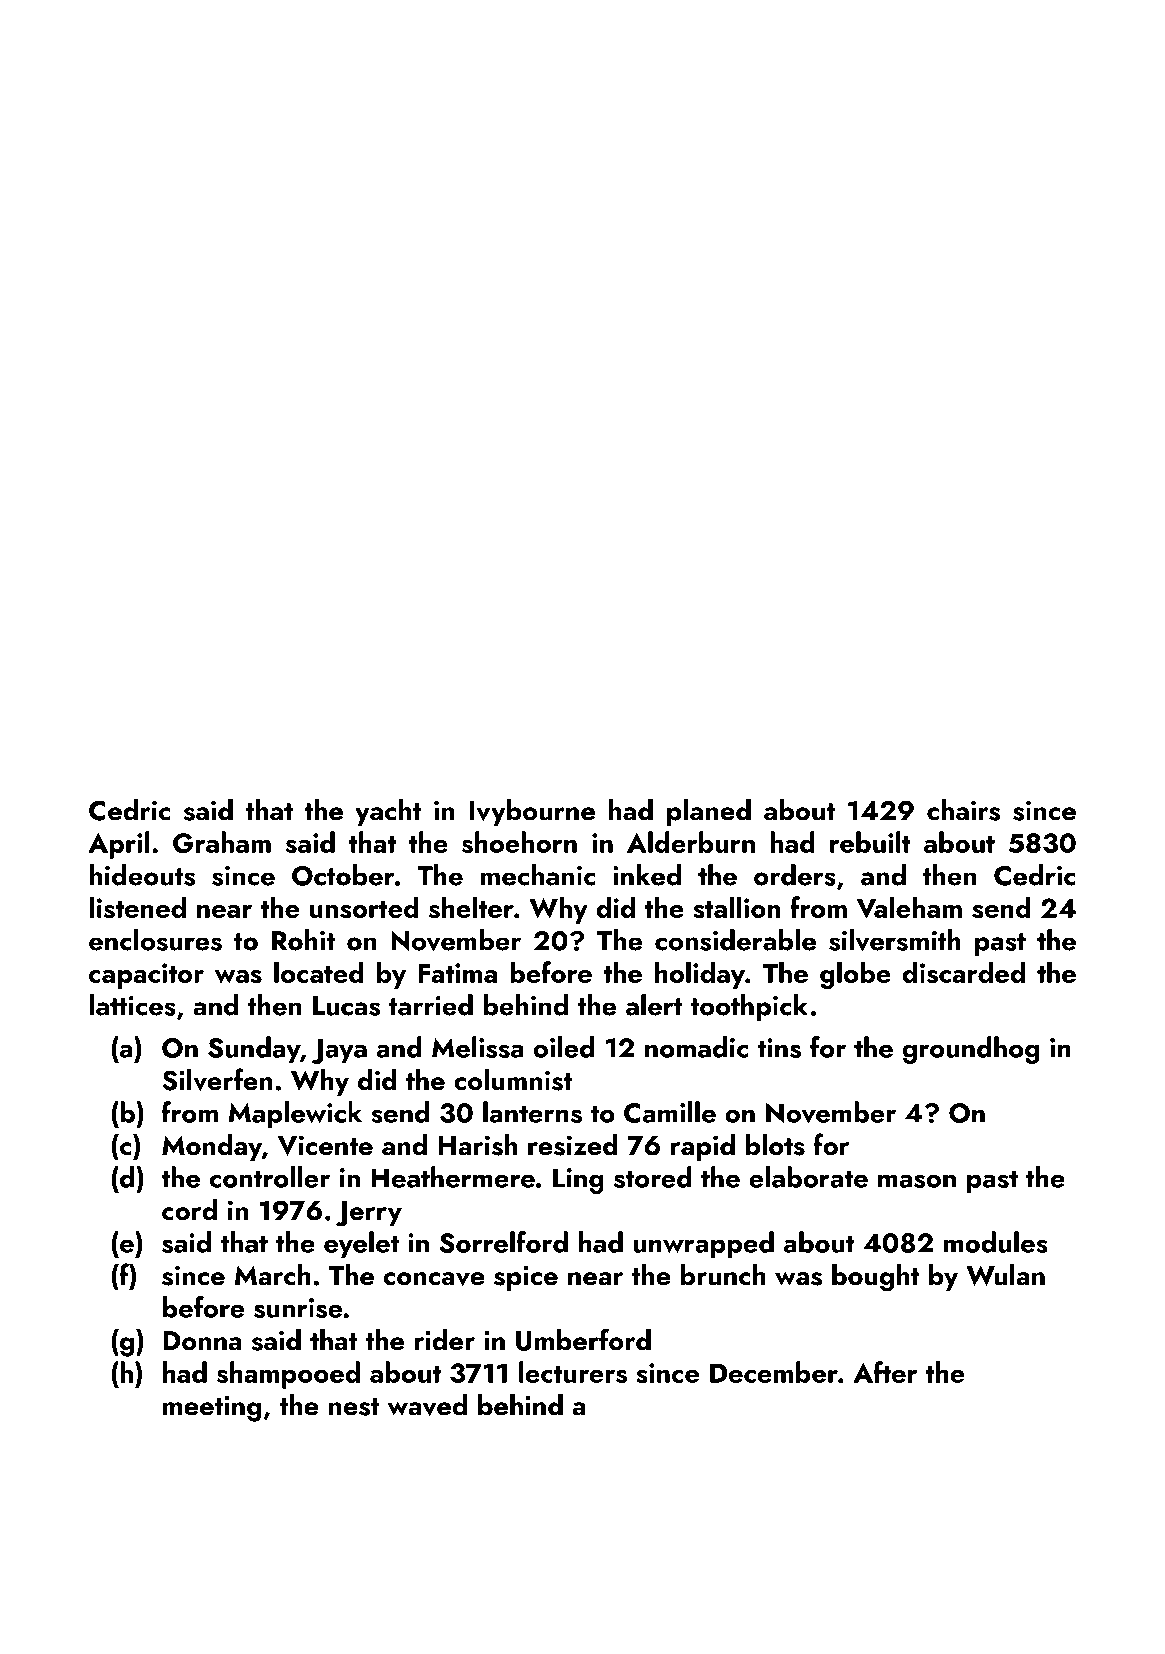 The height and width of the image is (1654, 1165). I want to click on modules, so click(996, 1242).
